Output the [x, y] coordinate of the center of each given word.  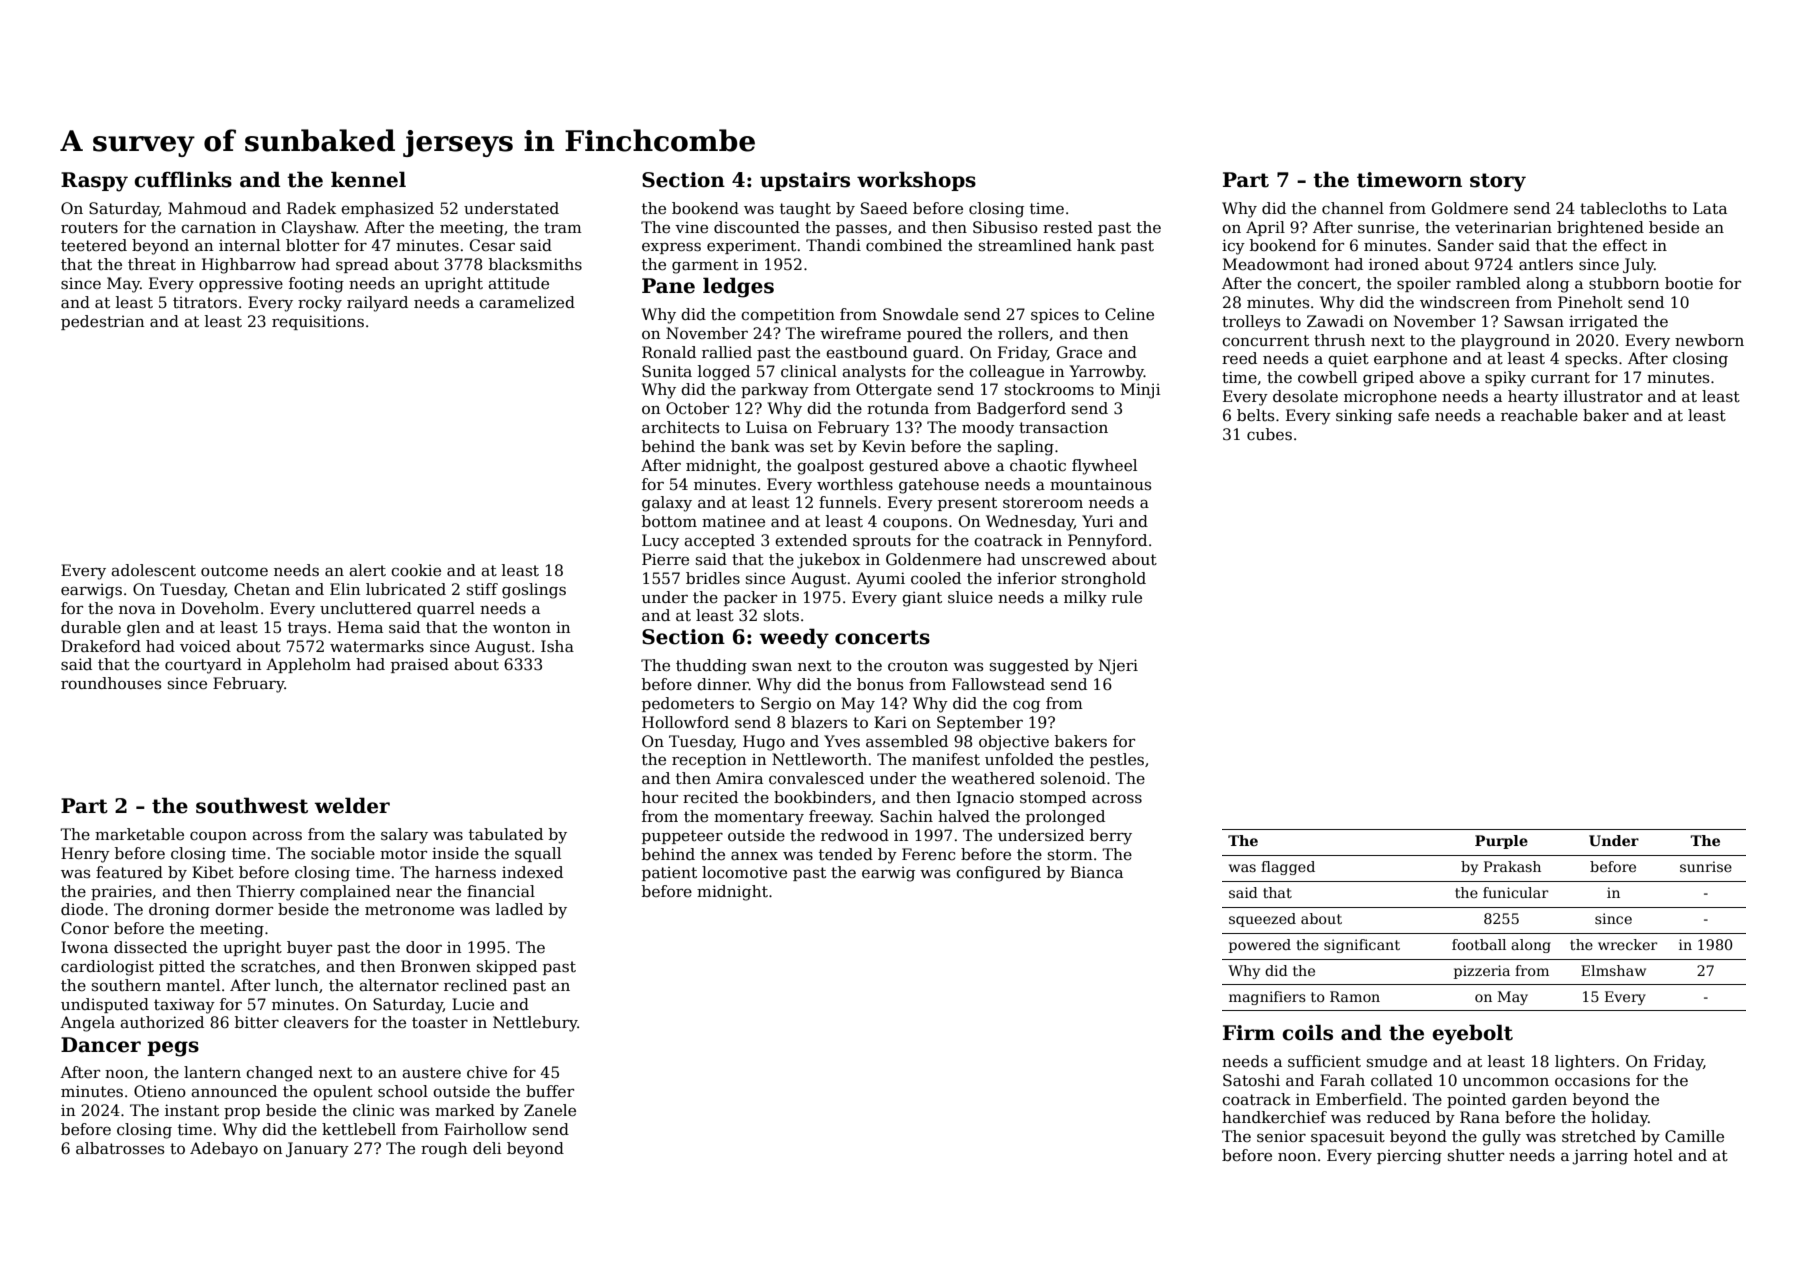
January [317, 1150]
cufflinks [183, 179]
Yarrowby [1107, 373]
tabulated [506, 834]
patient [669, 874]
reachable [1539, 415]
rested [1068, 227]
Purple [1501, 842]
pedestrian [102, 322]
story [1498, 182]
